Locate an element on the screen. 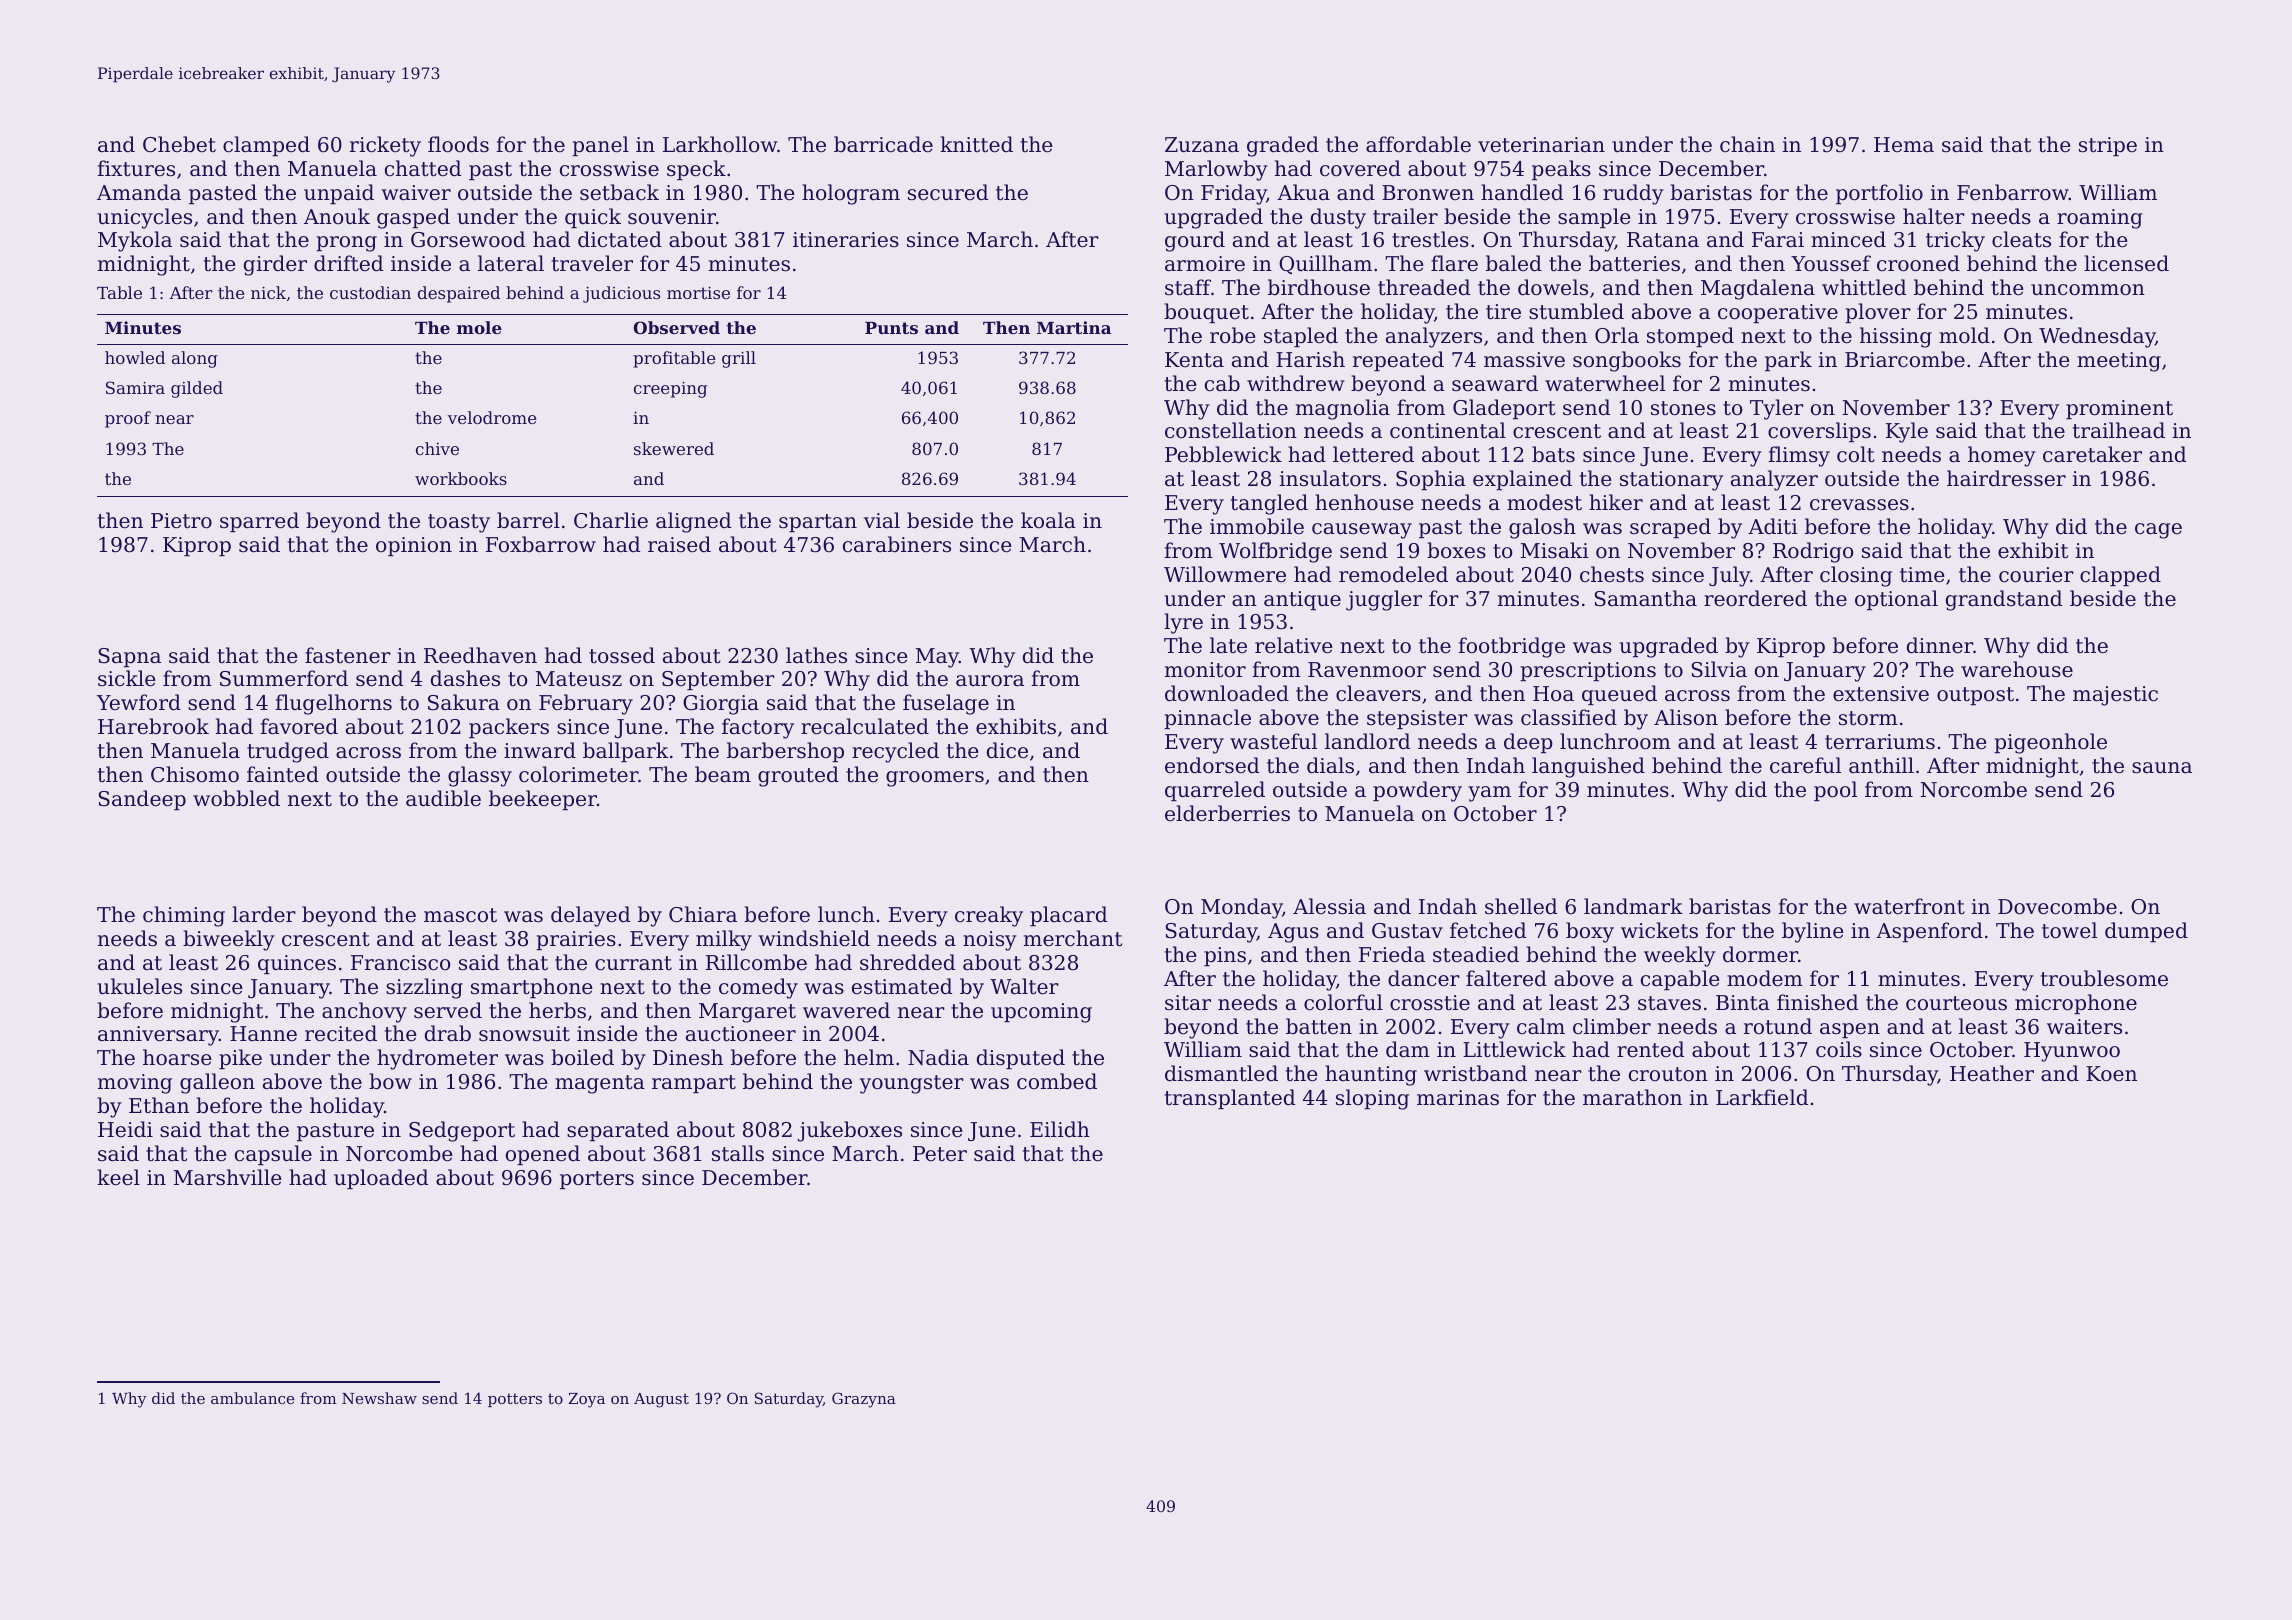 Image resolution: width=2292 pixels, height=1620 pixels. Dovecombe is located at coordinates (2057, 906).
